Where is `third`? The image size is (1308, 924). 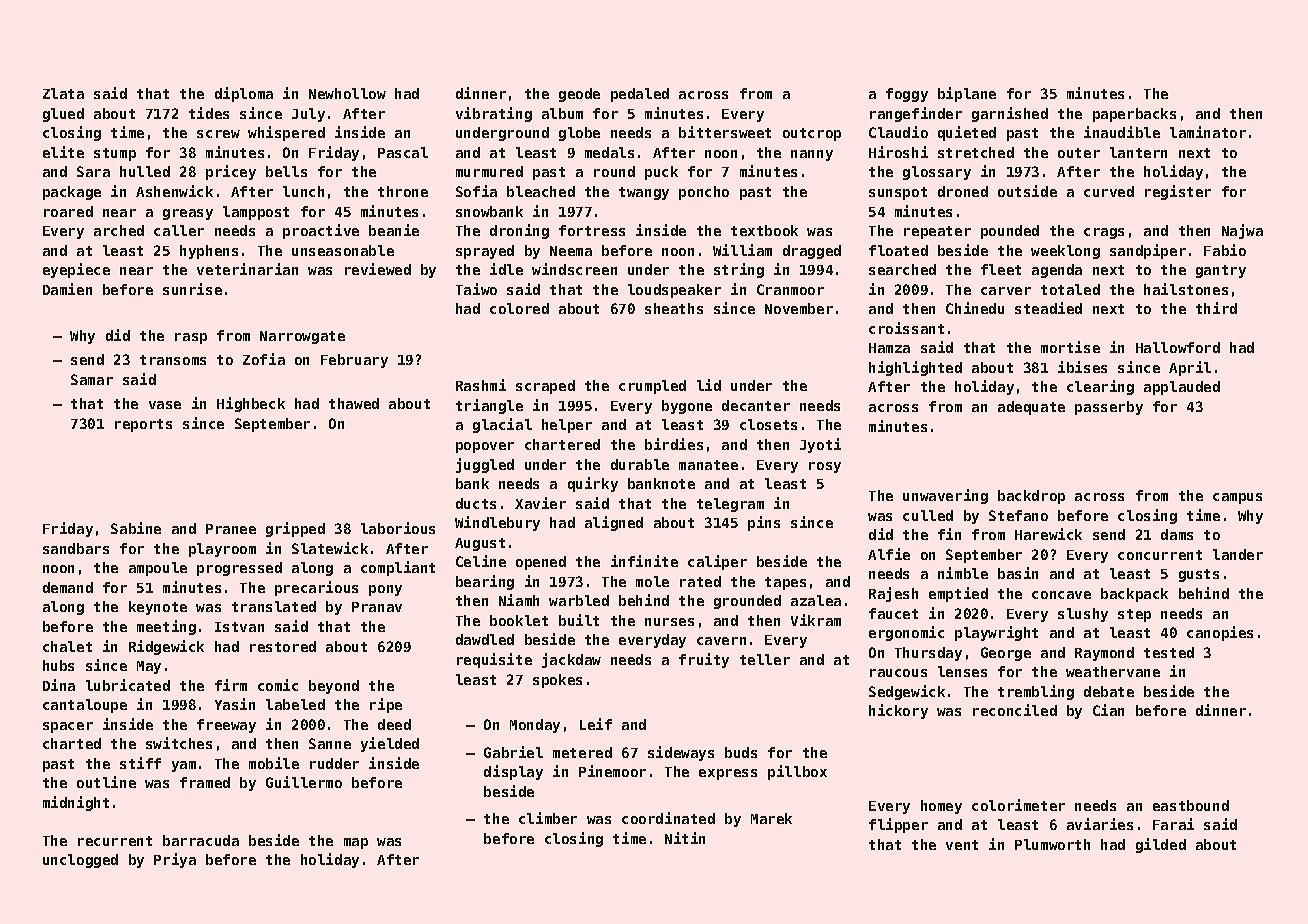 third is located at coordinates (1216, 308).
